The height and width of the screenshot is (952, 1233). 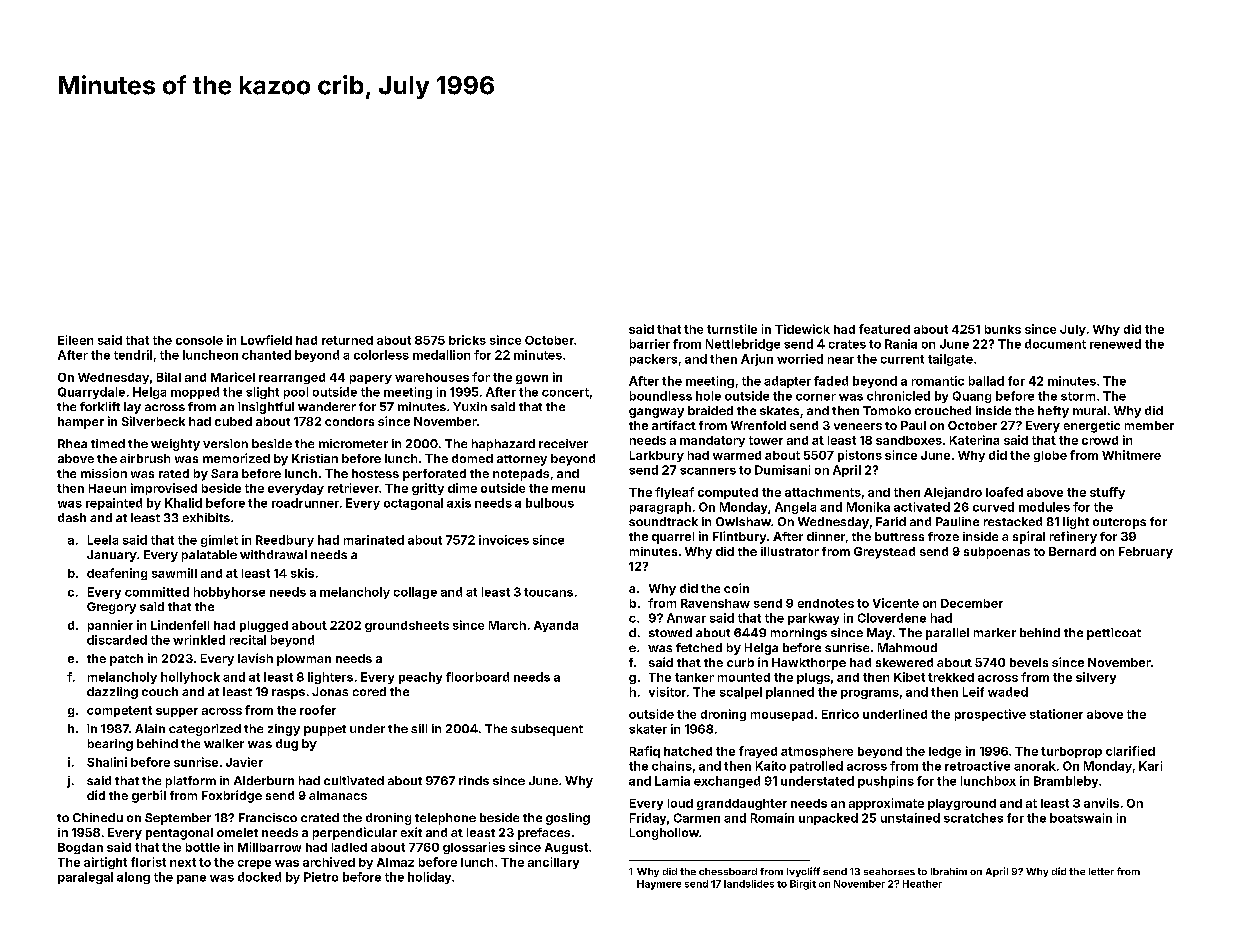 I want to click on turnstile, so click(x=732, y=329).
